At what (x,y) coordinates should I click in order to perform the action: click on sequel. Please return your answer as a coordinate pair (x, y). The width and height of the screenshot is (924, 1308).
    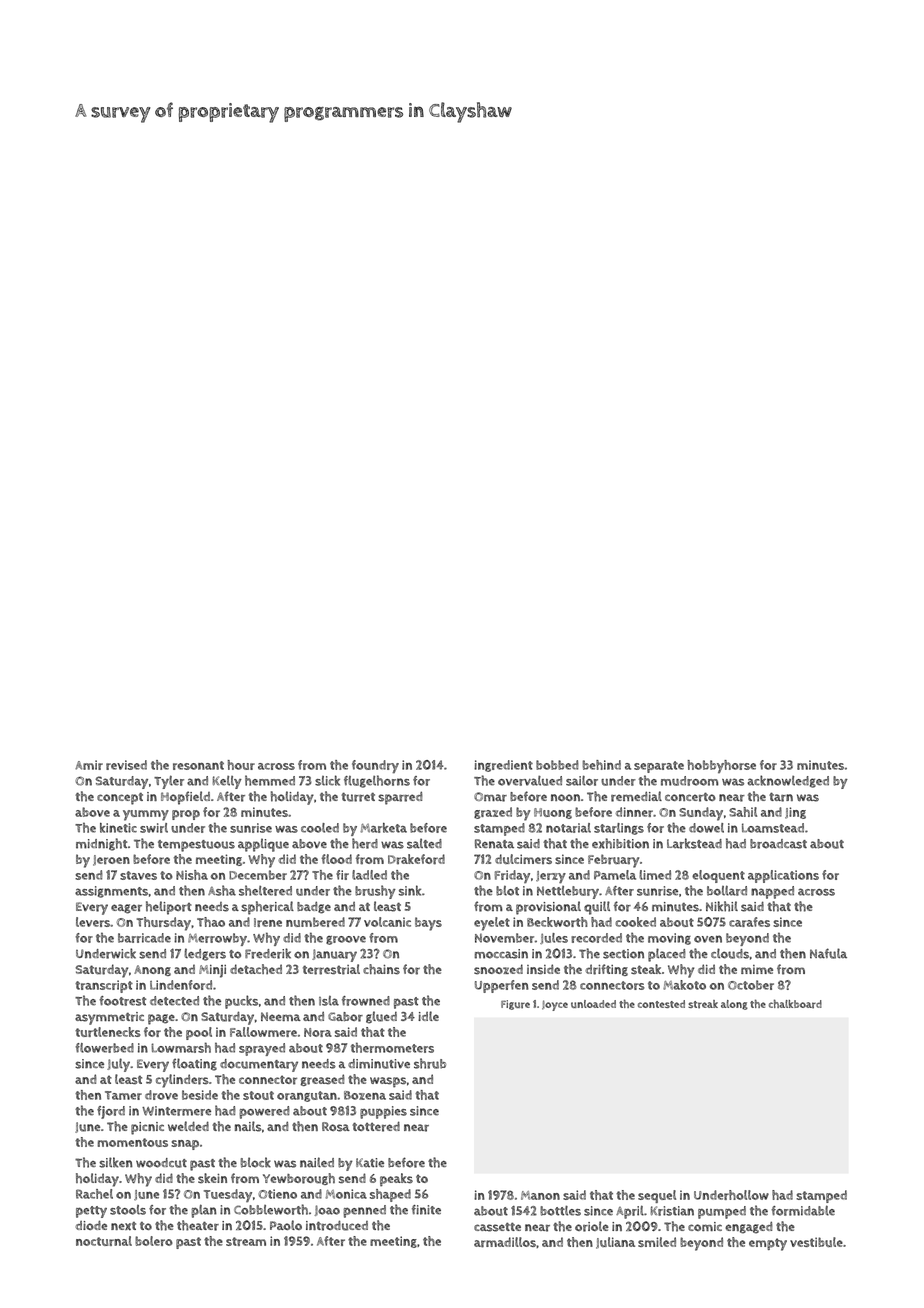
    Looking at the image, I should click on (657, 1196).
